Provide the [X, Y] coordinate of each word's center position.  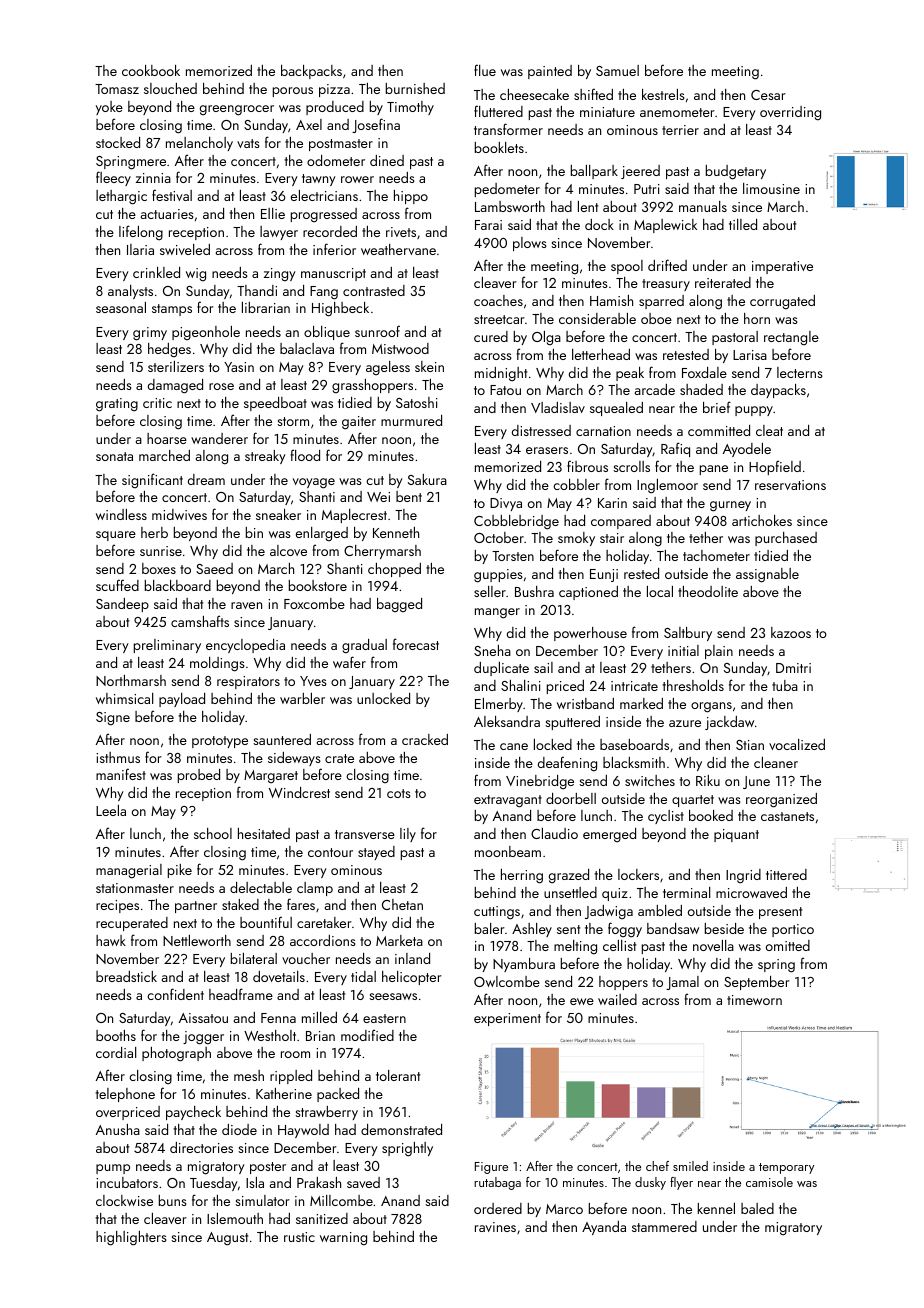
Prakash [319, 1182]
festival [172, 195]
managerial [129, 871]
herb [154, 532]
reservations [790, 485]
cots [399, 793]
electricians [324, 195]
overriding [790, 113]
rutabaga [497, 1183]
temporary [786, 1168]
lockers [638, 874]
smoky [576, 539]
